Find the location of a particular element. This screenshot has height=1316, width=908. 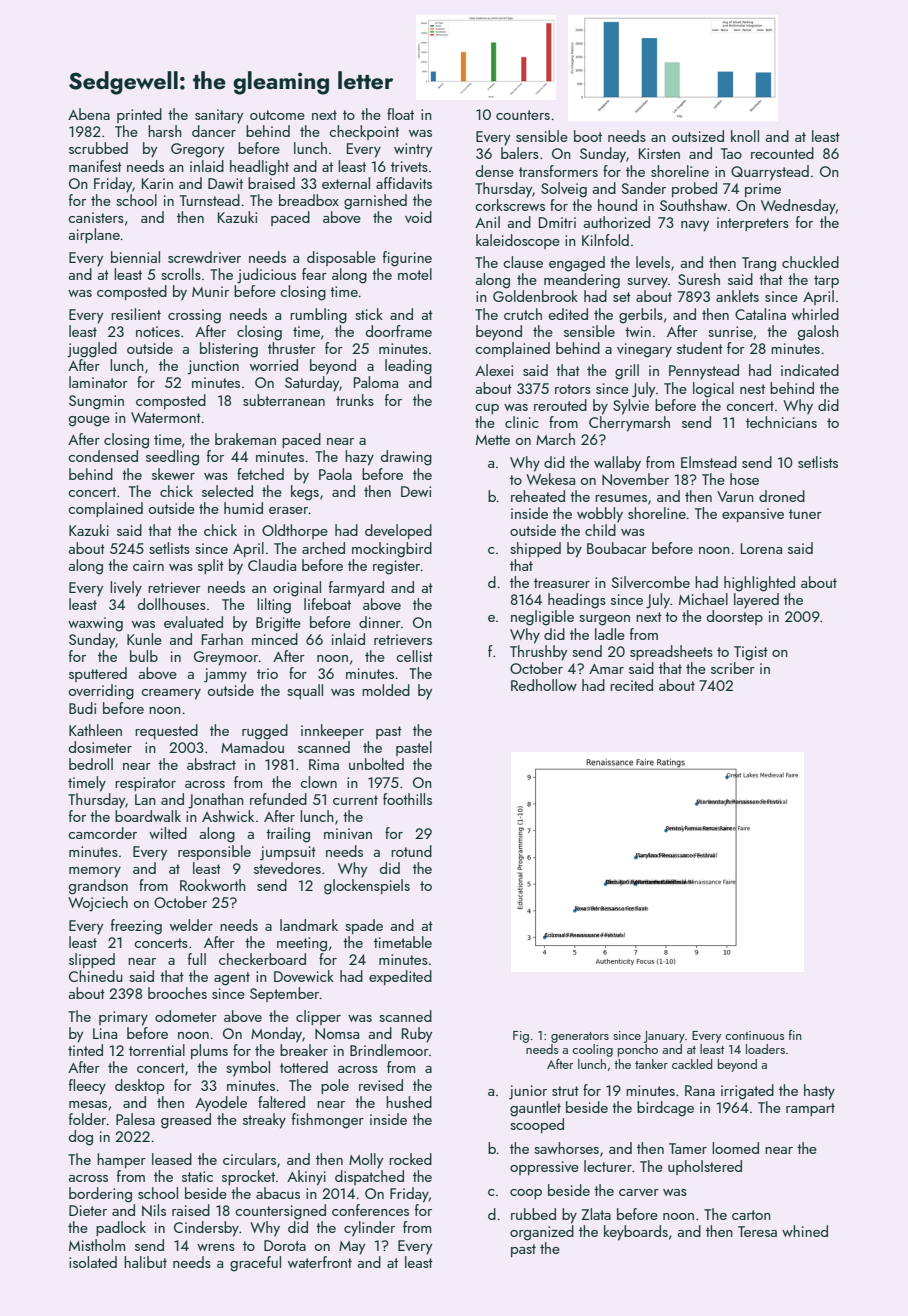

sputtered is located at coordinates (98, 674).
